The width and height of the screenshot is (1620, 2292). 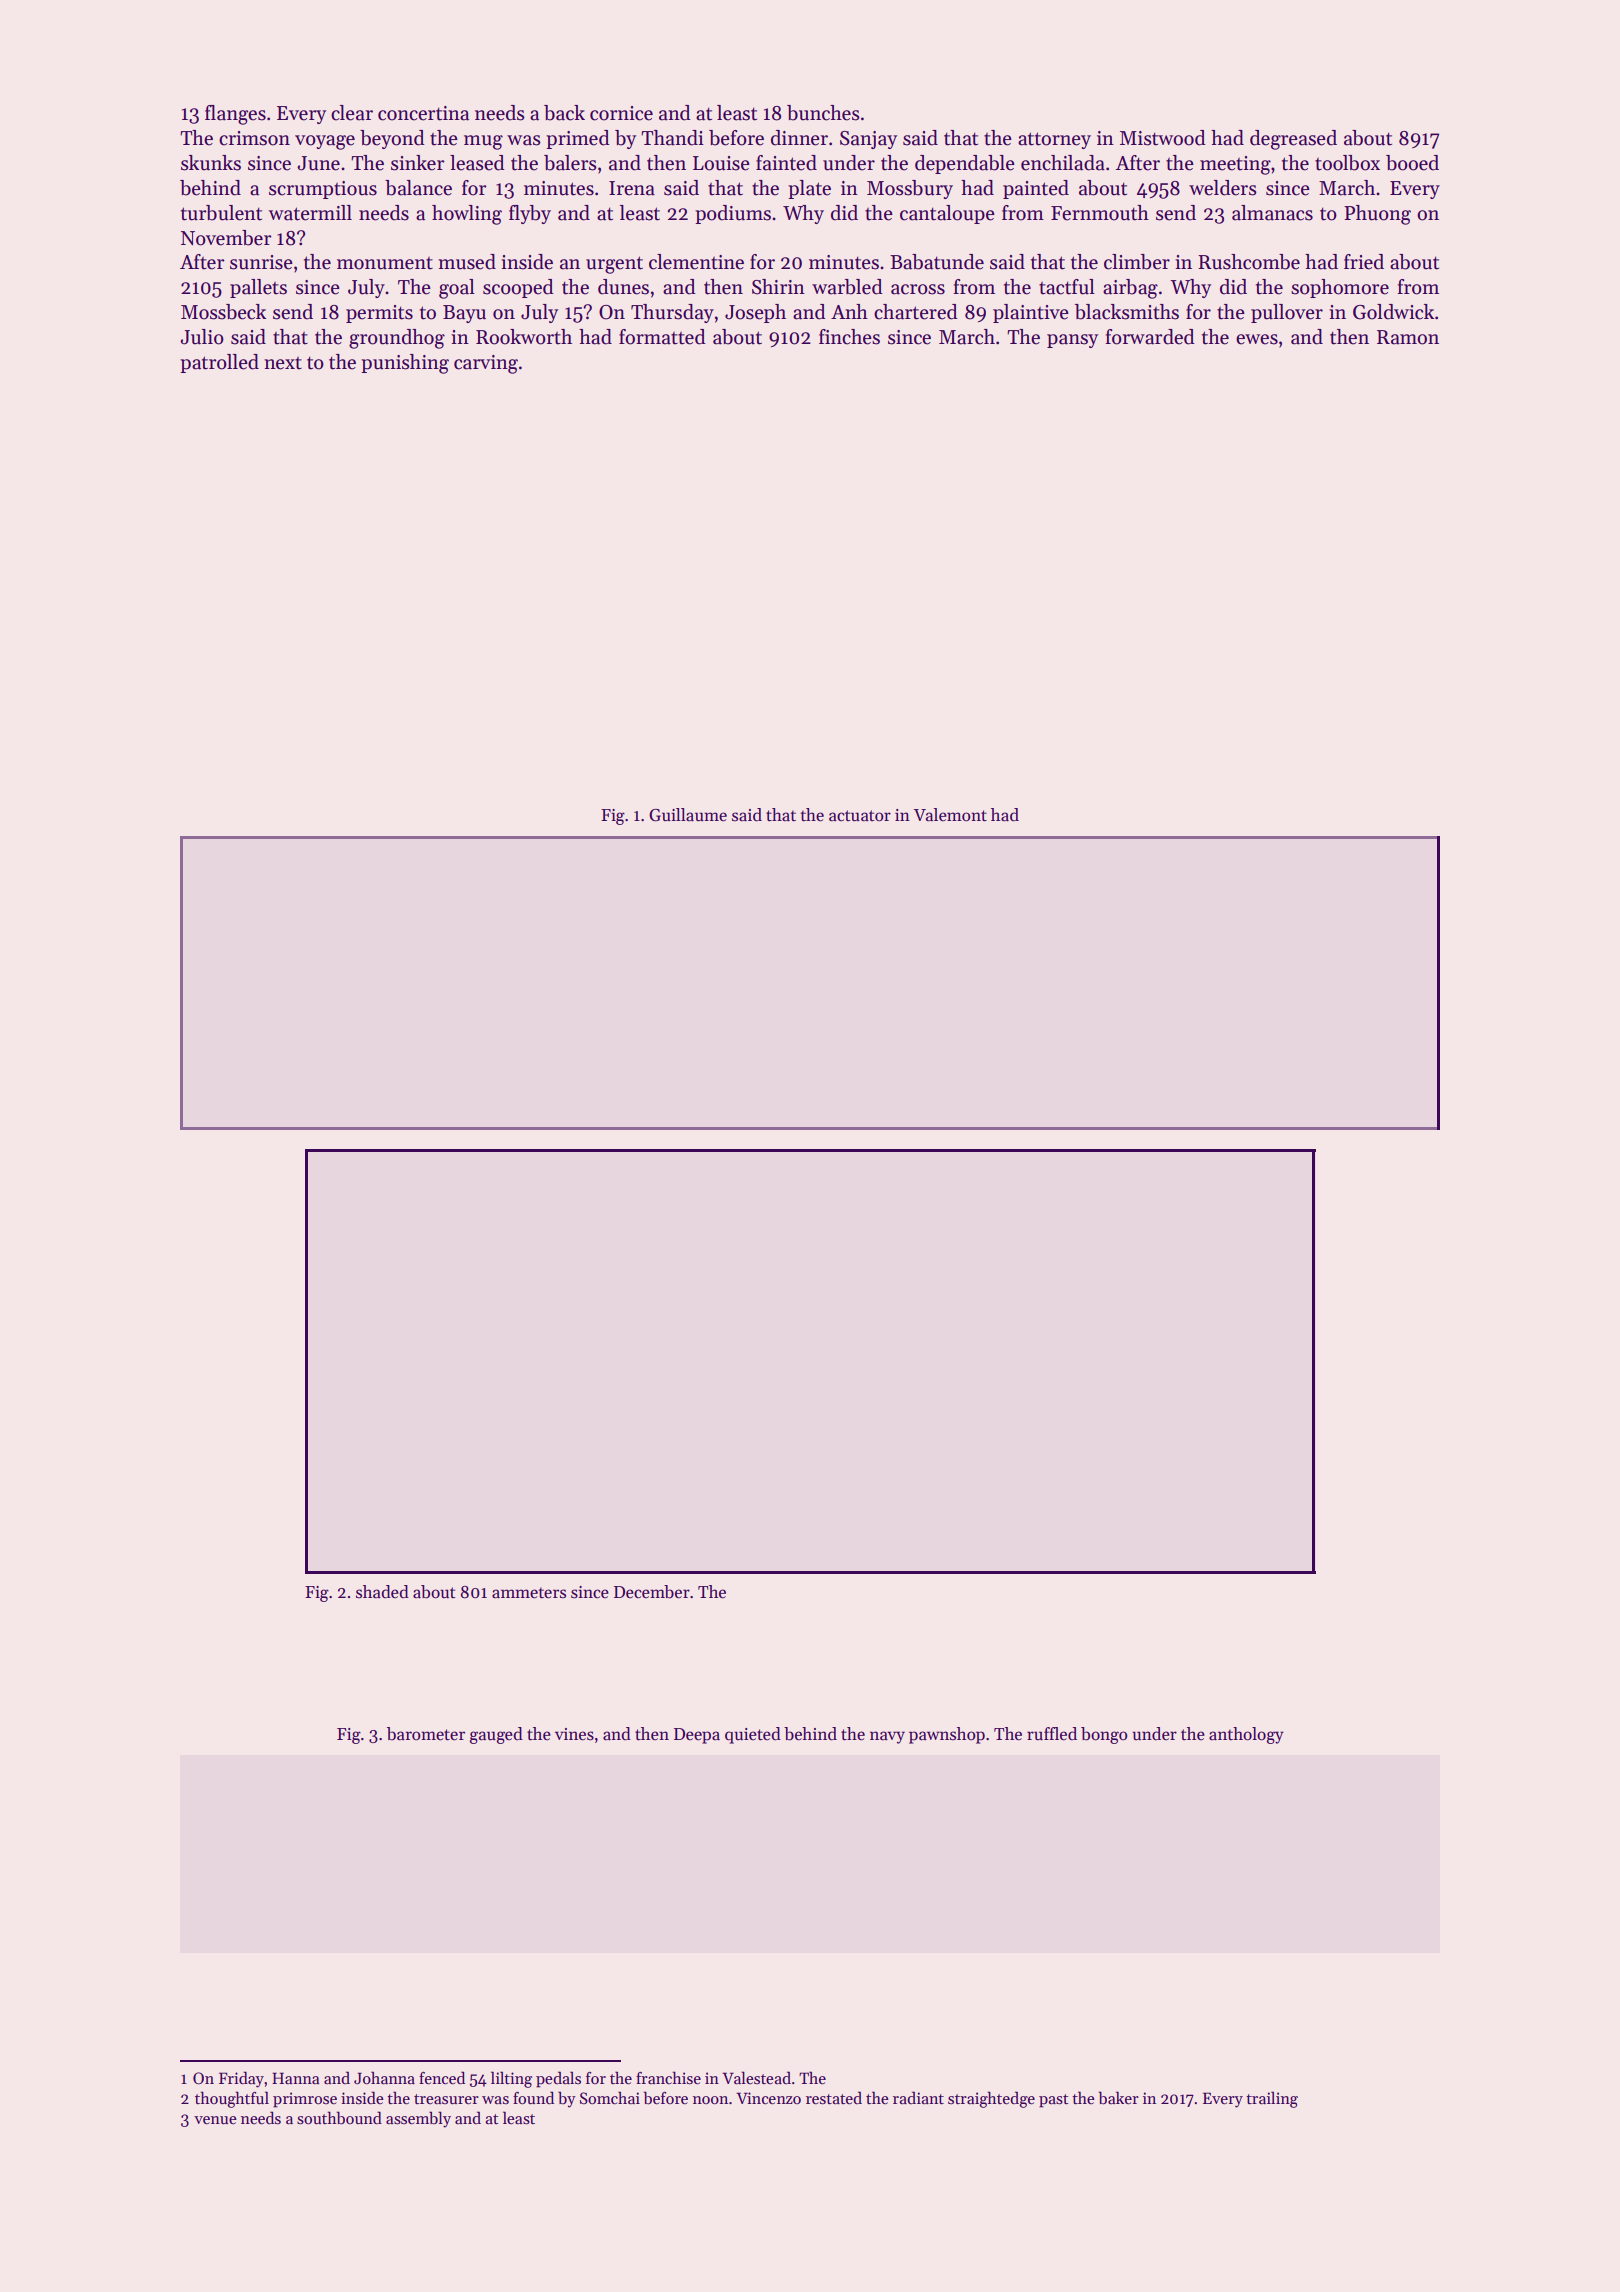 What do you see at coordinates (652, 1592) in the screenshot?
I see `December` at bounding box center [652, 1592].
